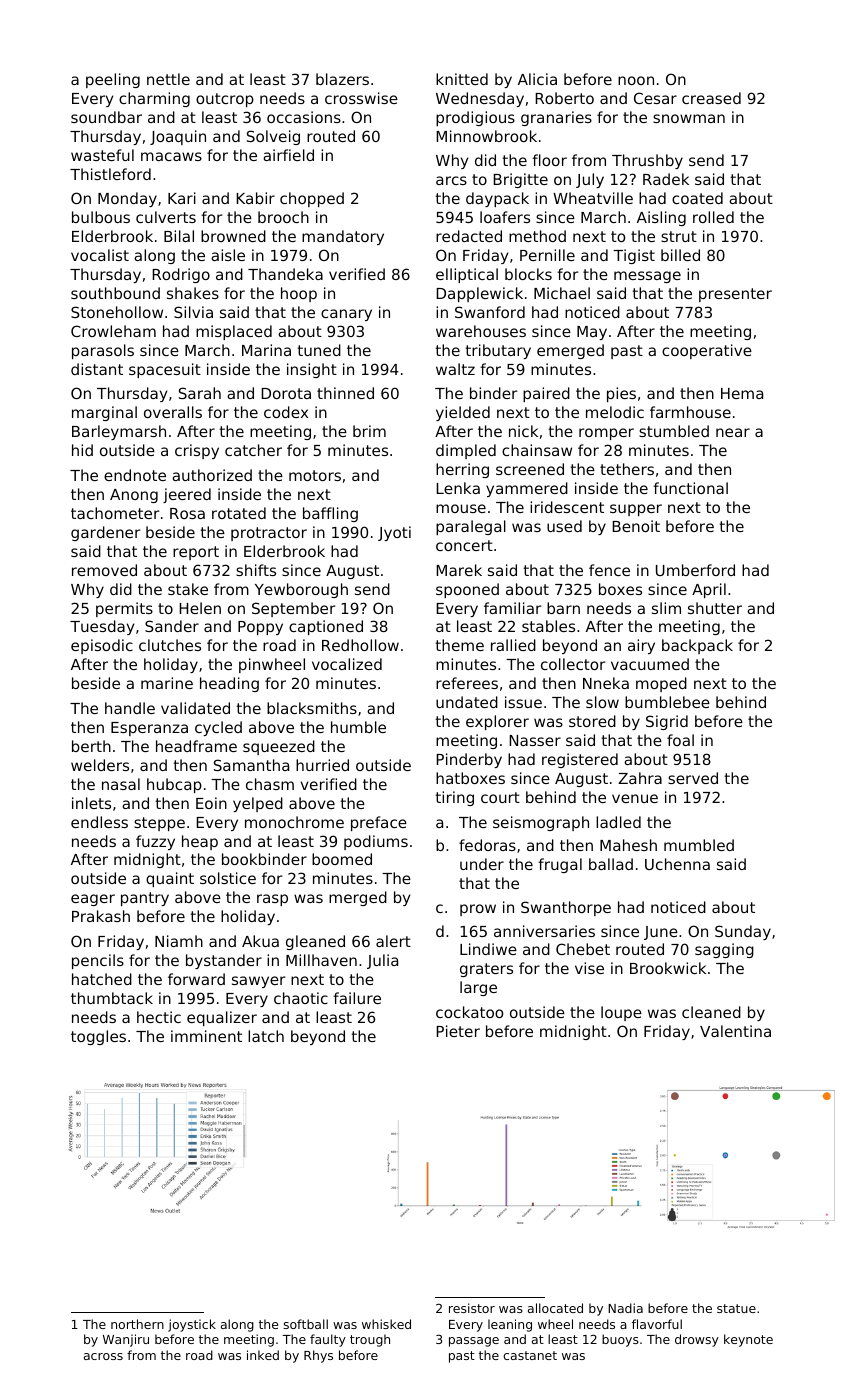 This image has width=849, height=1400. I want to click on Wanjiru, so click(126, 1340).
